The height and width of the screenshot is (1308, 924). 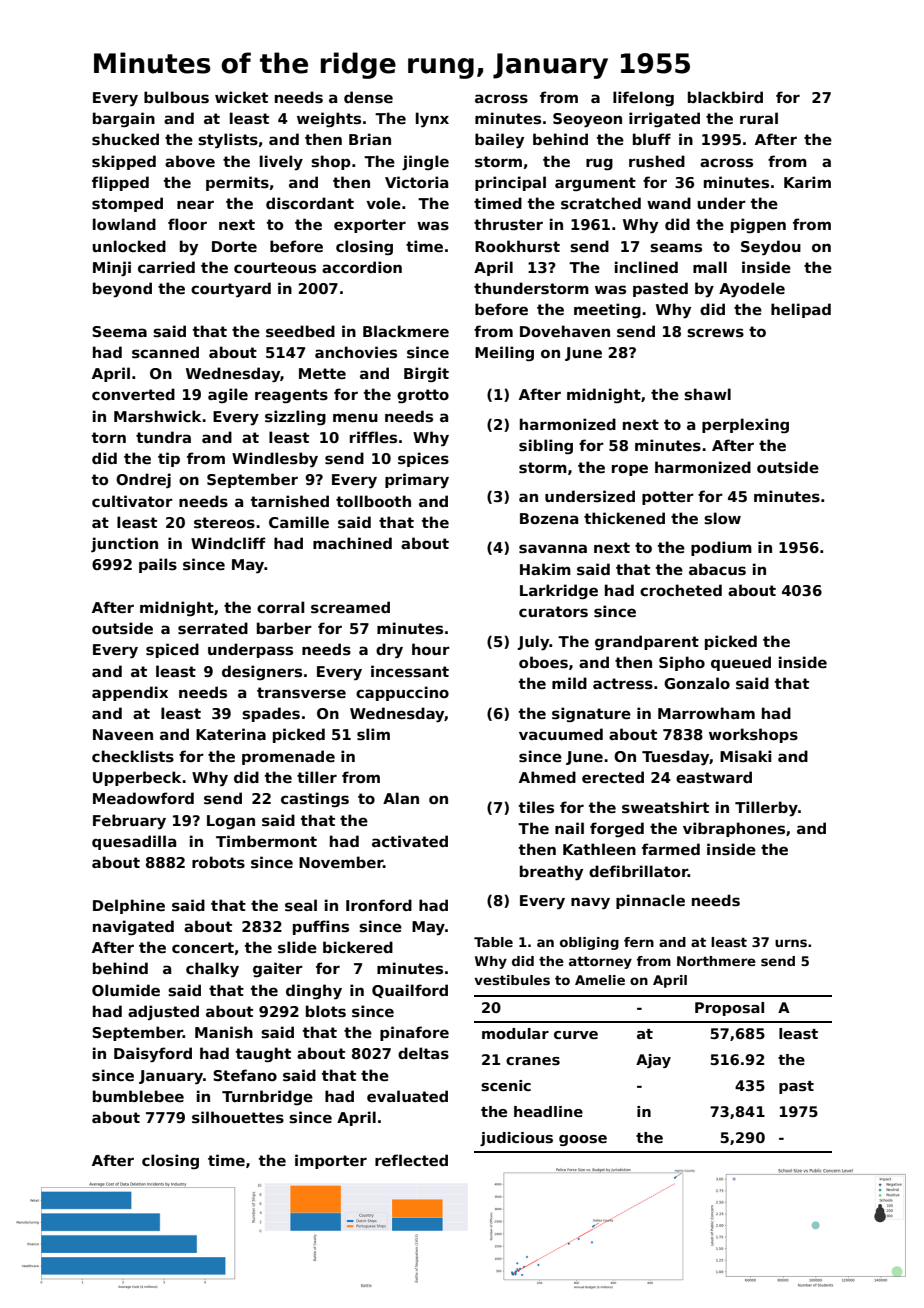 I want to click on wicket, so click(x=241, y=97).
